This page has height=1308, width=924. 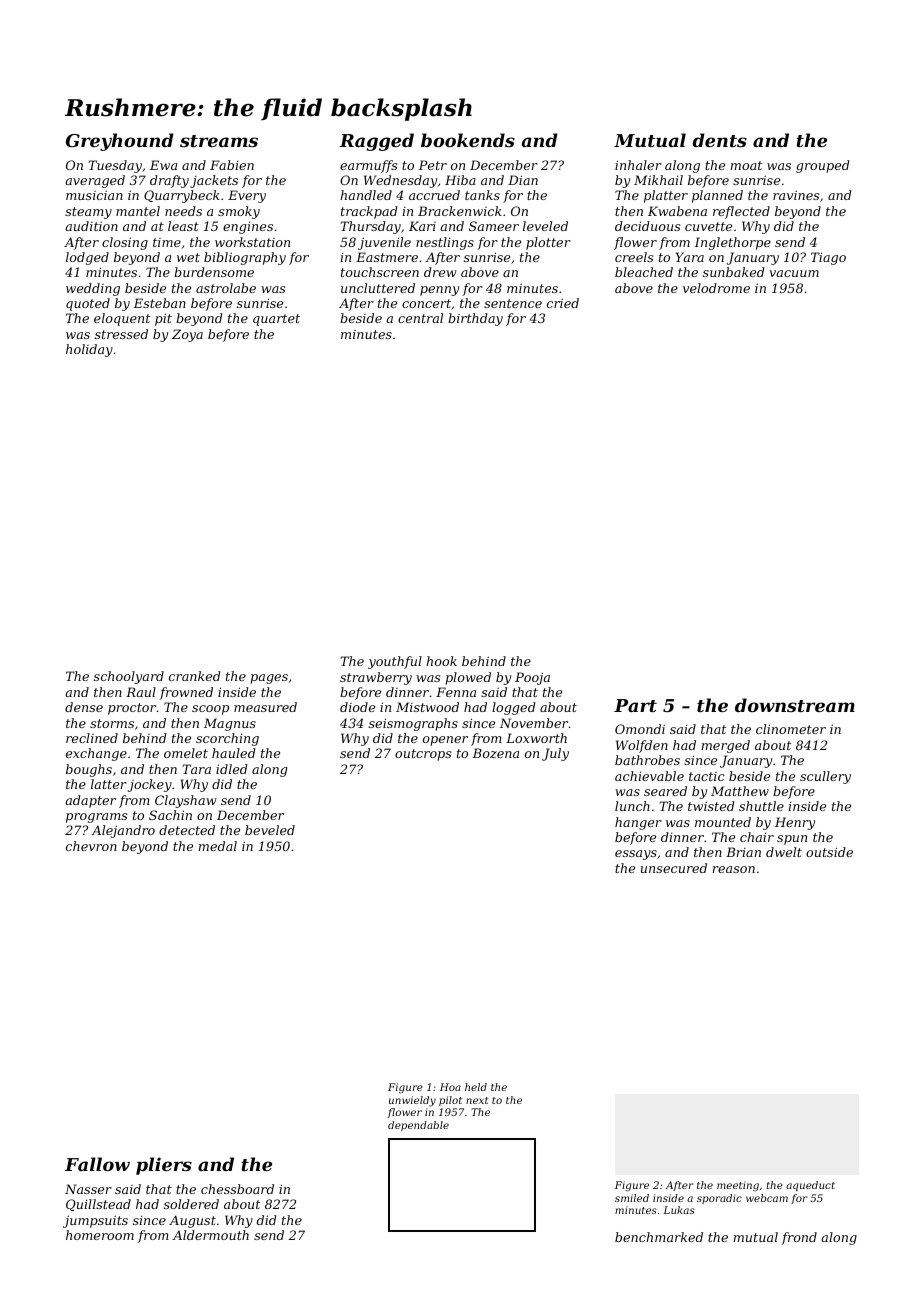 I want to click on held, so click(x=476, y=1087).
